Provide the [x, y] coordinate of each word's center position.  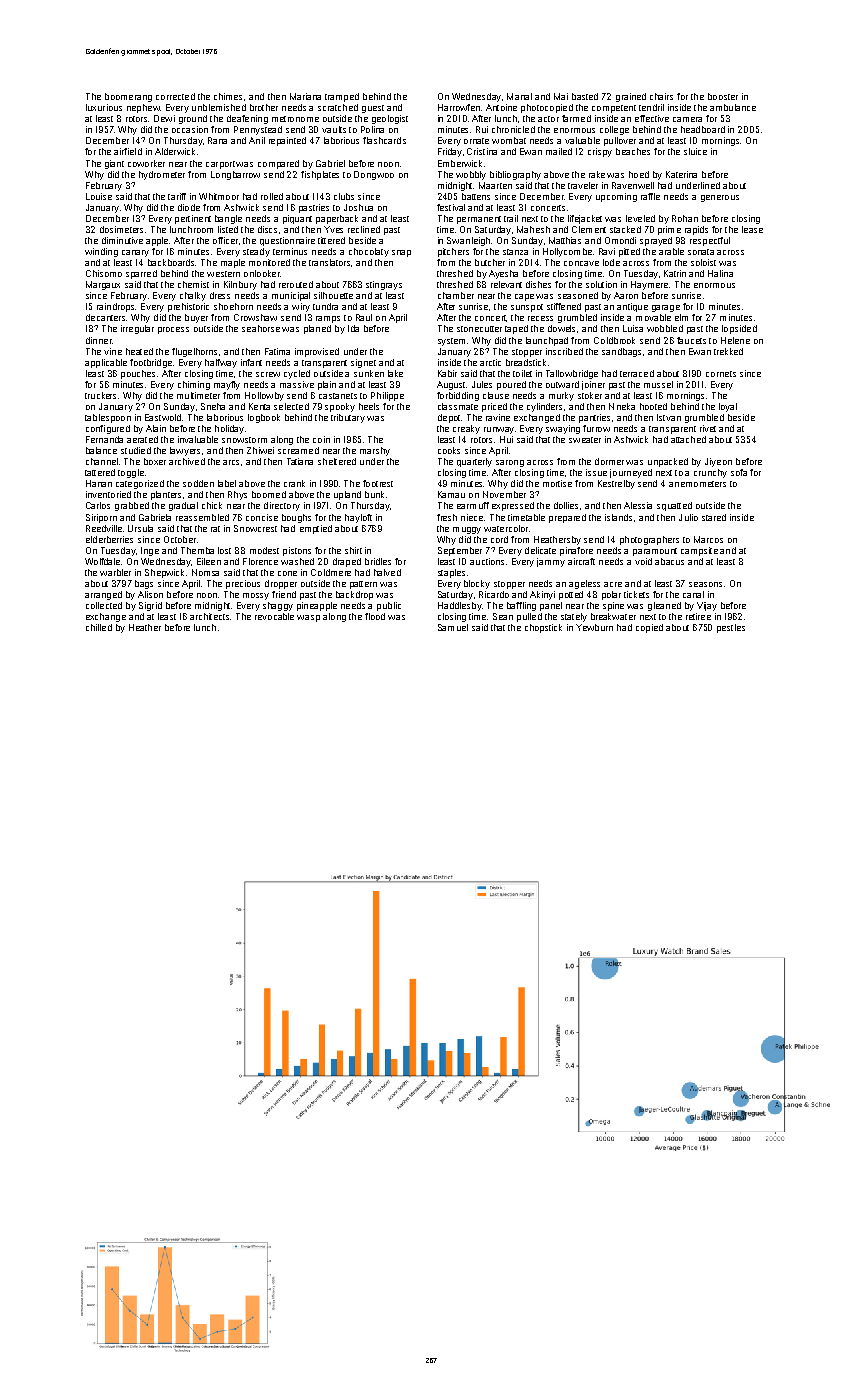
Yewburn [594, 627]
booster [723, 96]
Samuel [453, 627]
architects [209, 616]
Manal [519, 96]
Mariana [305, 96]
